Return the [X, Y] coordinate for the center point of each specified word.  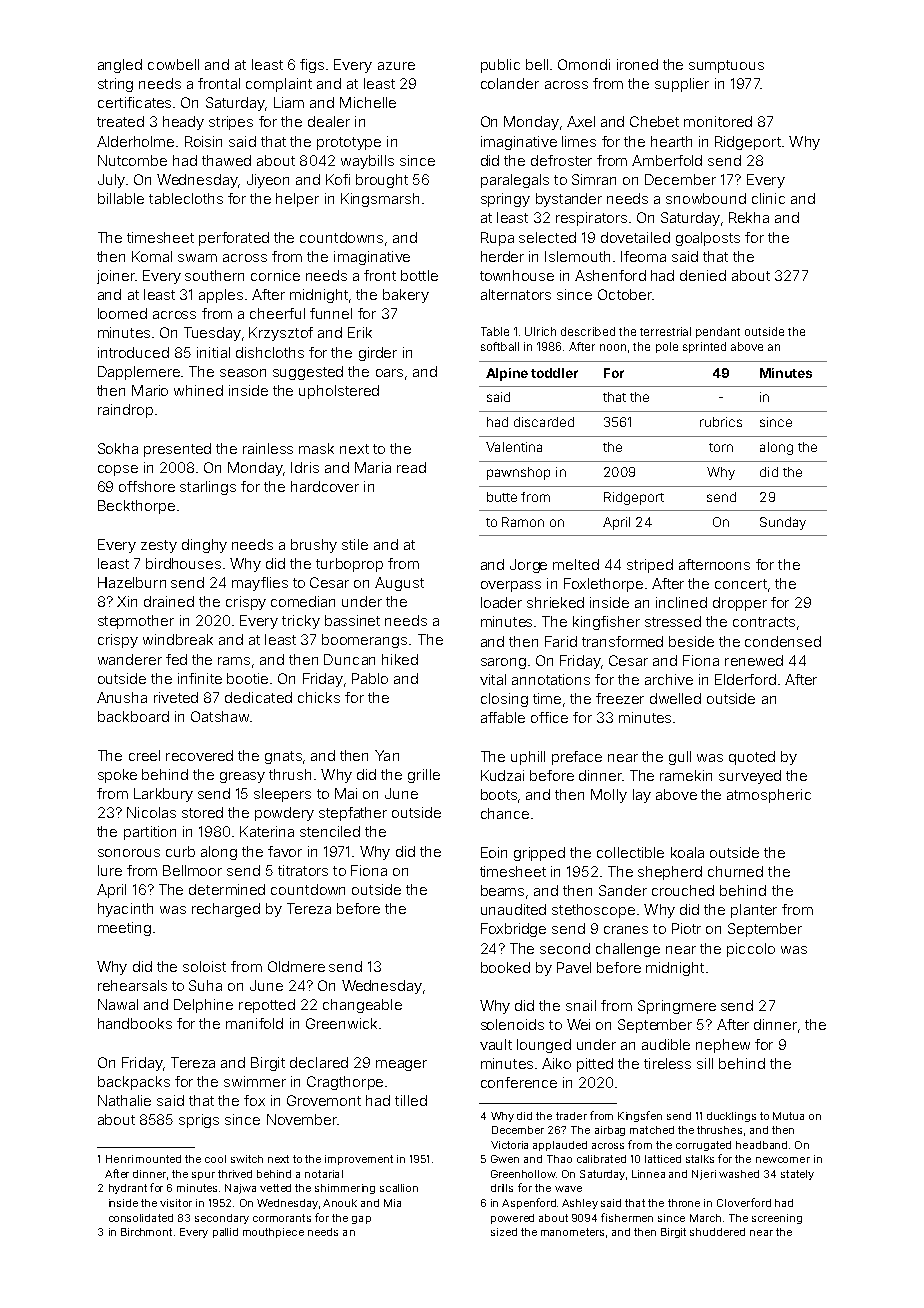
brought [382, 181]
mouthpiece [273, 1233]
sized [504, 1232]
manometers [572, 1232]
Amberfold [667, 160]
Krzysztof [281, 334]
